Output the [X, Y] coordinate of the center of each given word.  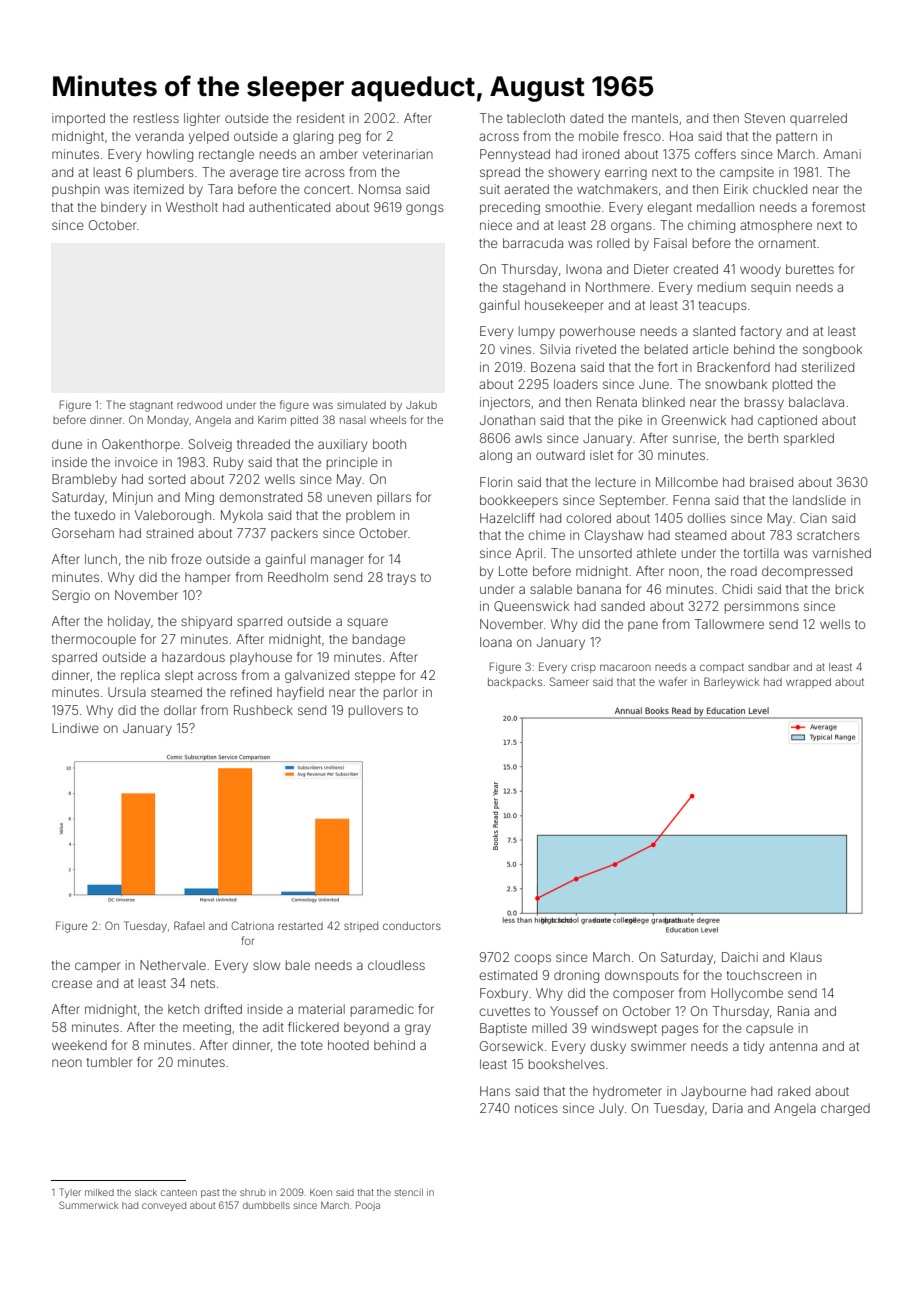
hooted [348, 1045]
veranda [159, 136]
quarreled [818, 119]
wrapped [808, 683]
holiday [129, 622]
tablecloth [536, 118]
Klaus [806, 957]
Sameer [569, 681]
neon [67, 1063]
